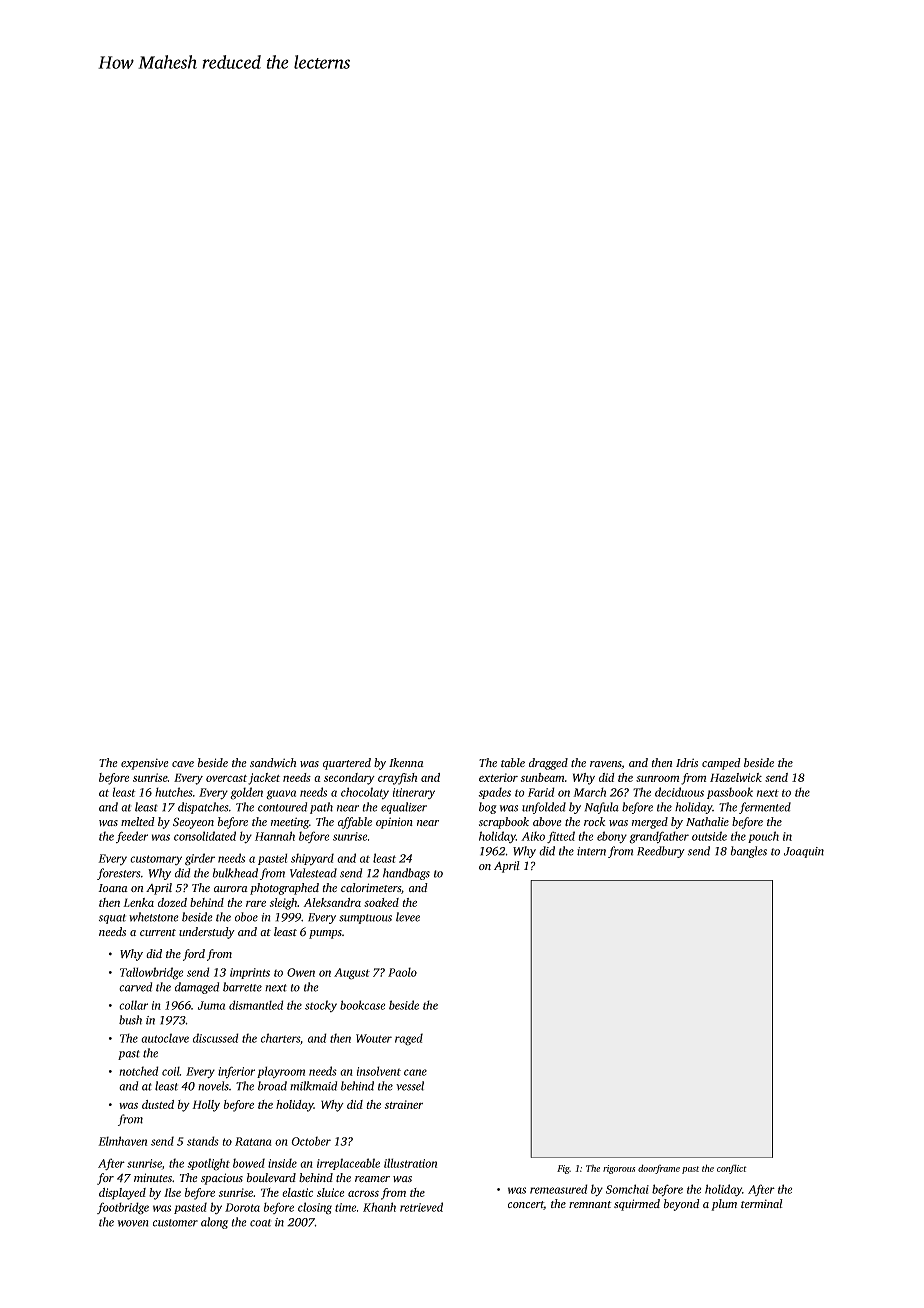 This screenshot has width=924, height=1308. What do you see at coordinates (402, 972) in the screenshot?
I see `Paolo` at bounding box center [402, 972].
